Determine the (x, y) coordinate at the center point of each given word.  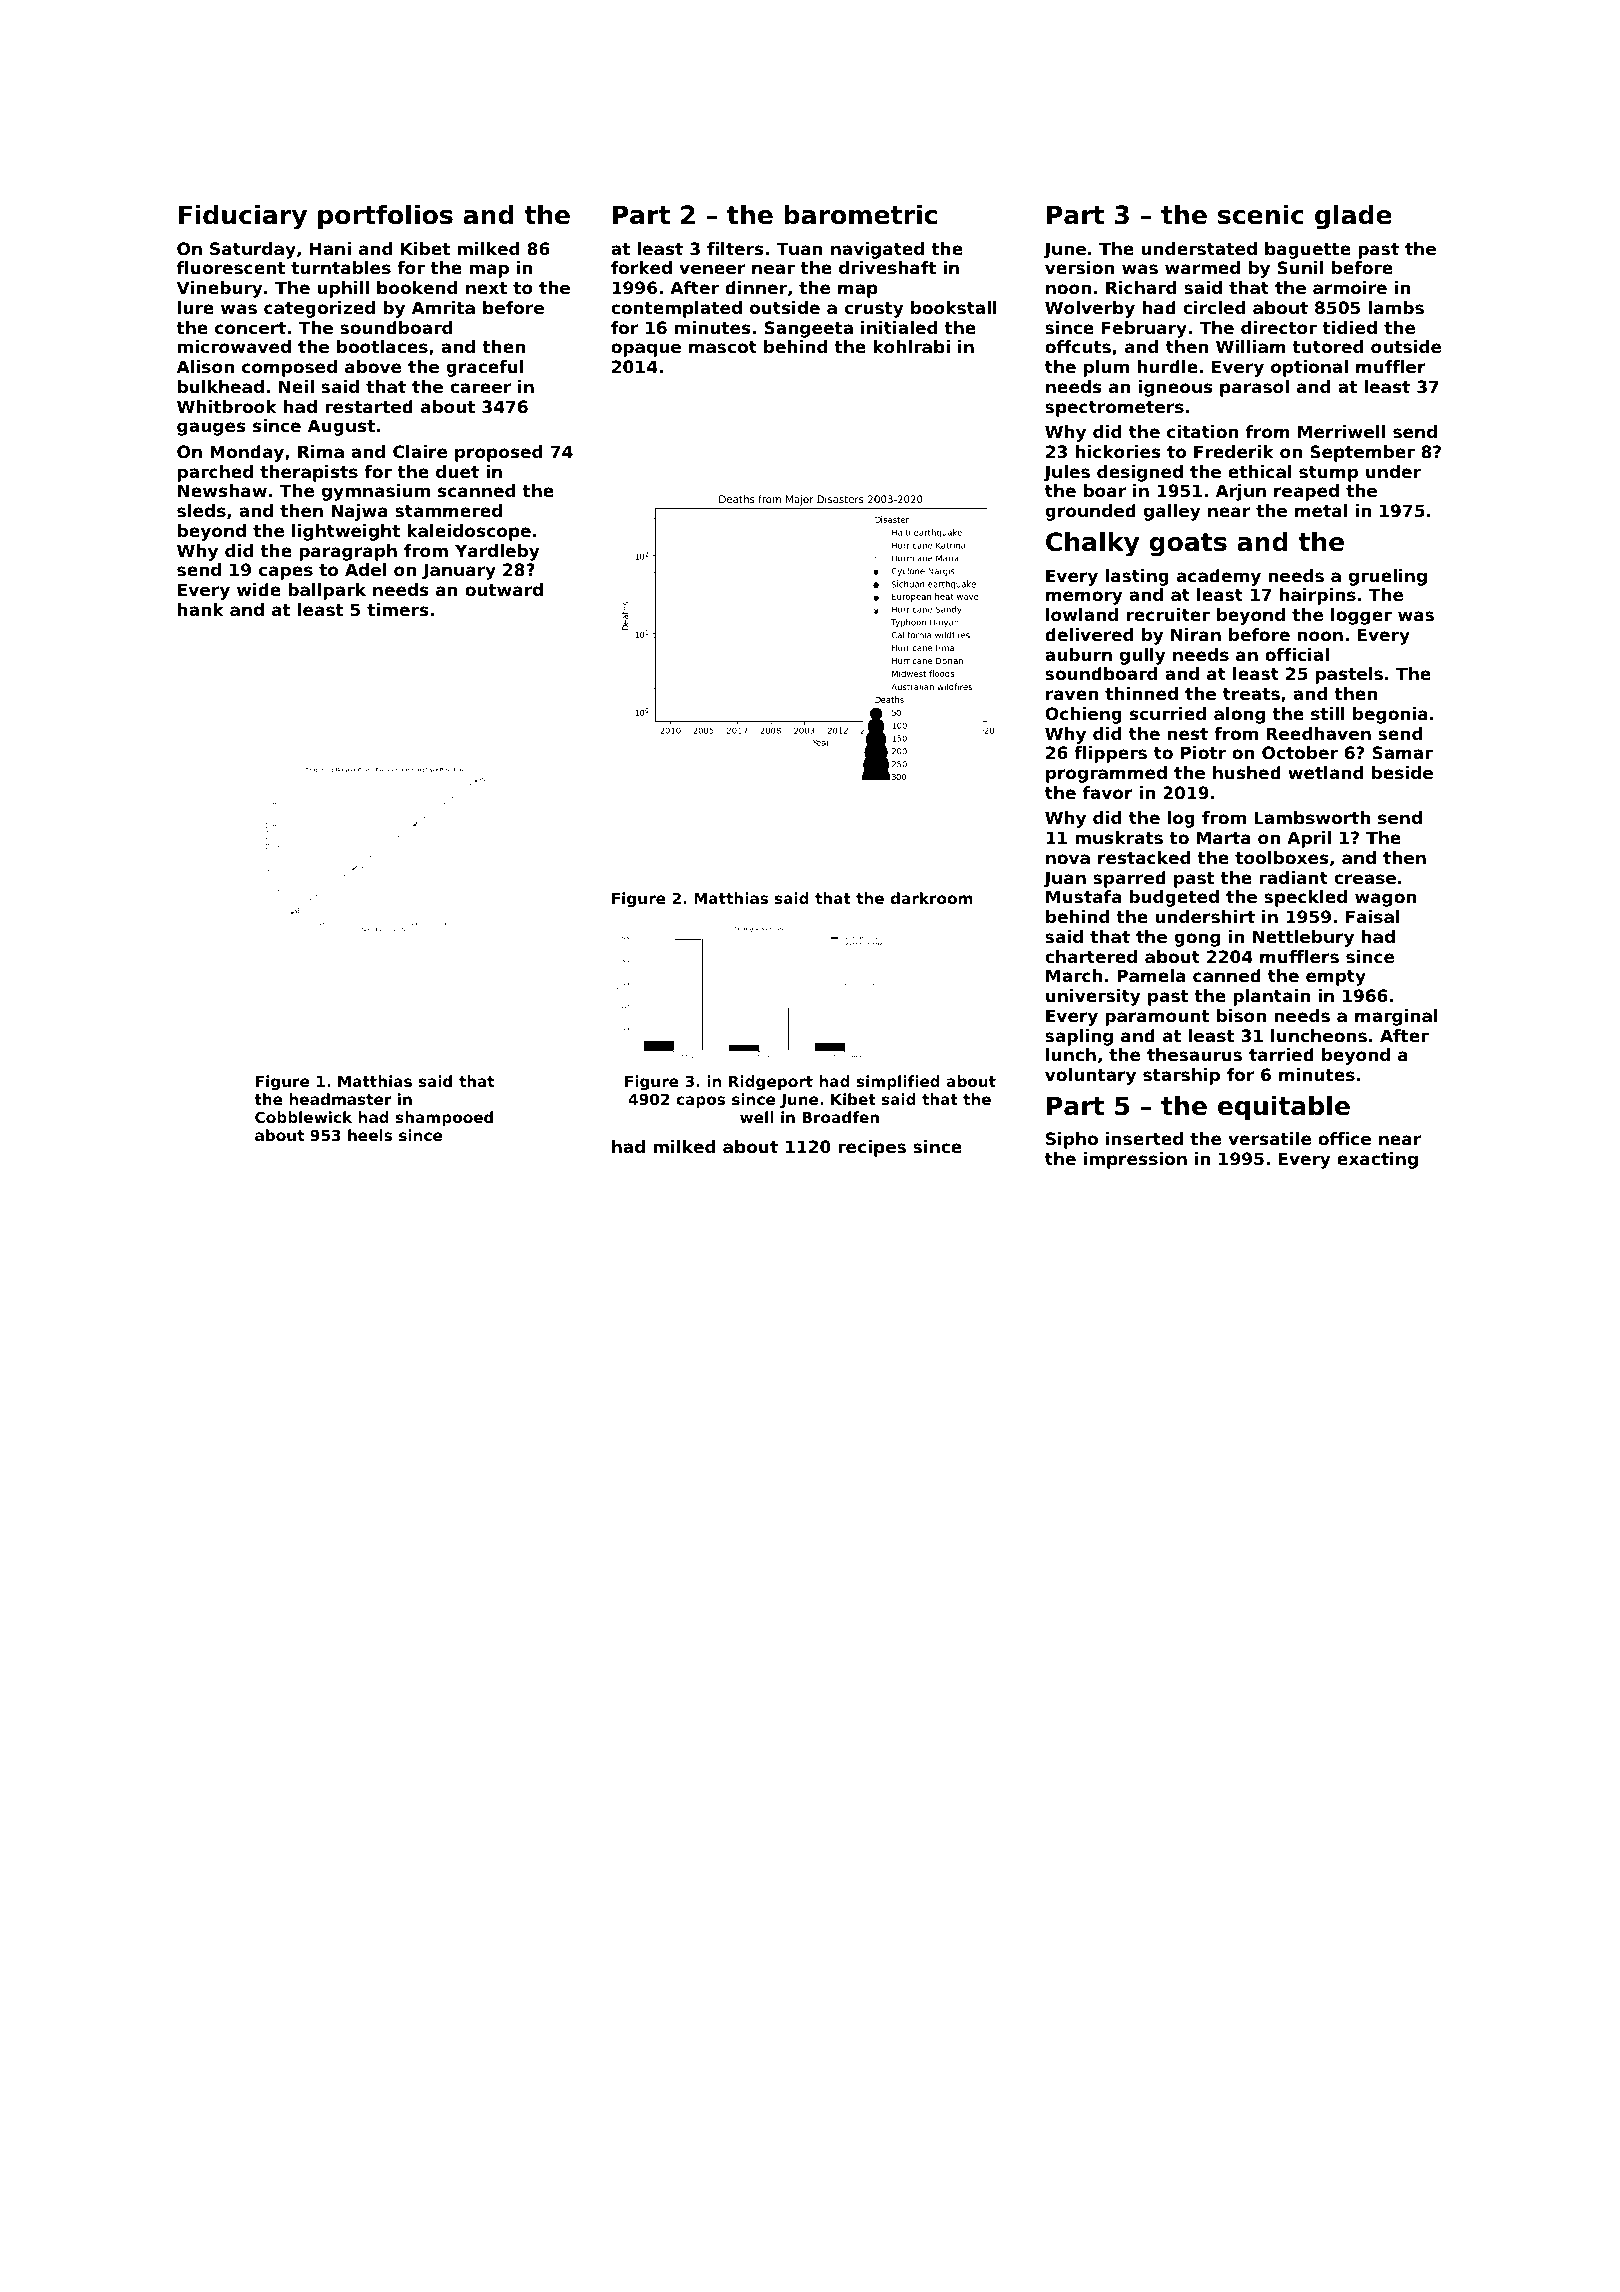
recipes (872, 1148)
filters (735, 248)
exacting (1377, 1160)
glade (1353, 217)
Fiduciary (243, 217)
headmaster (341, 1099)
